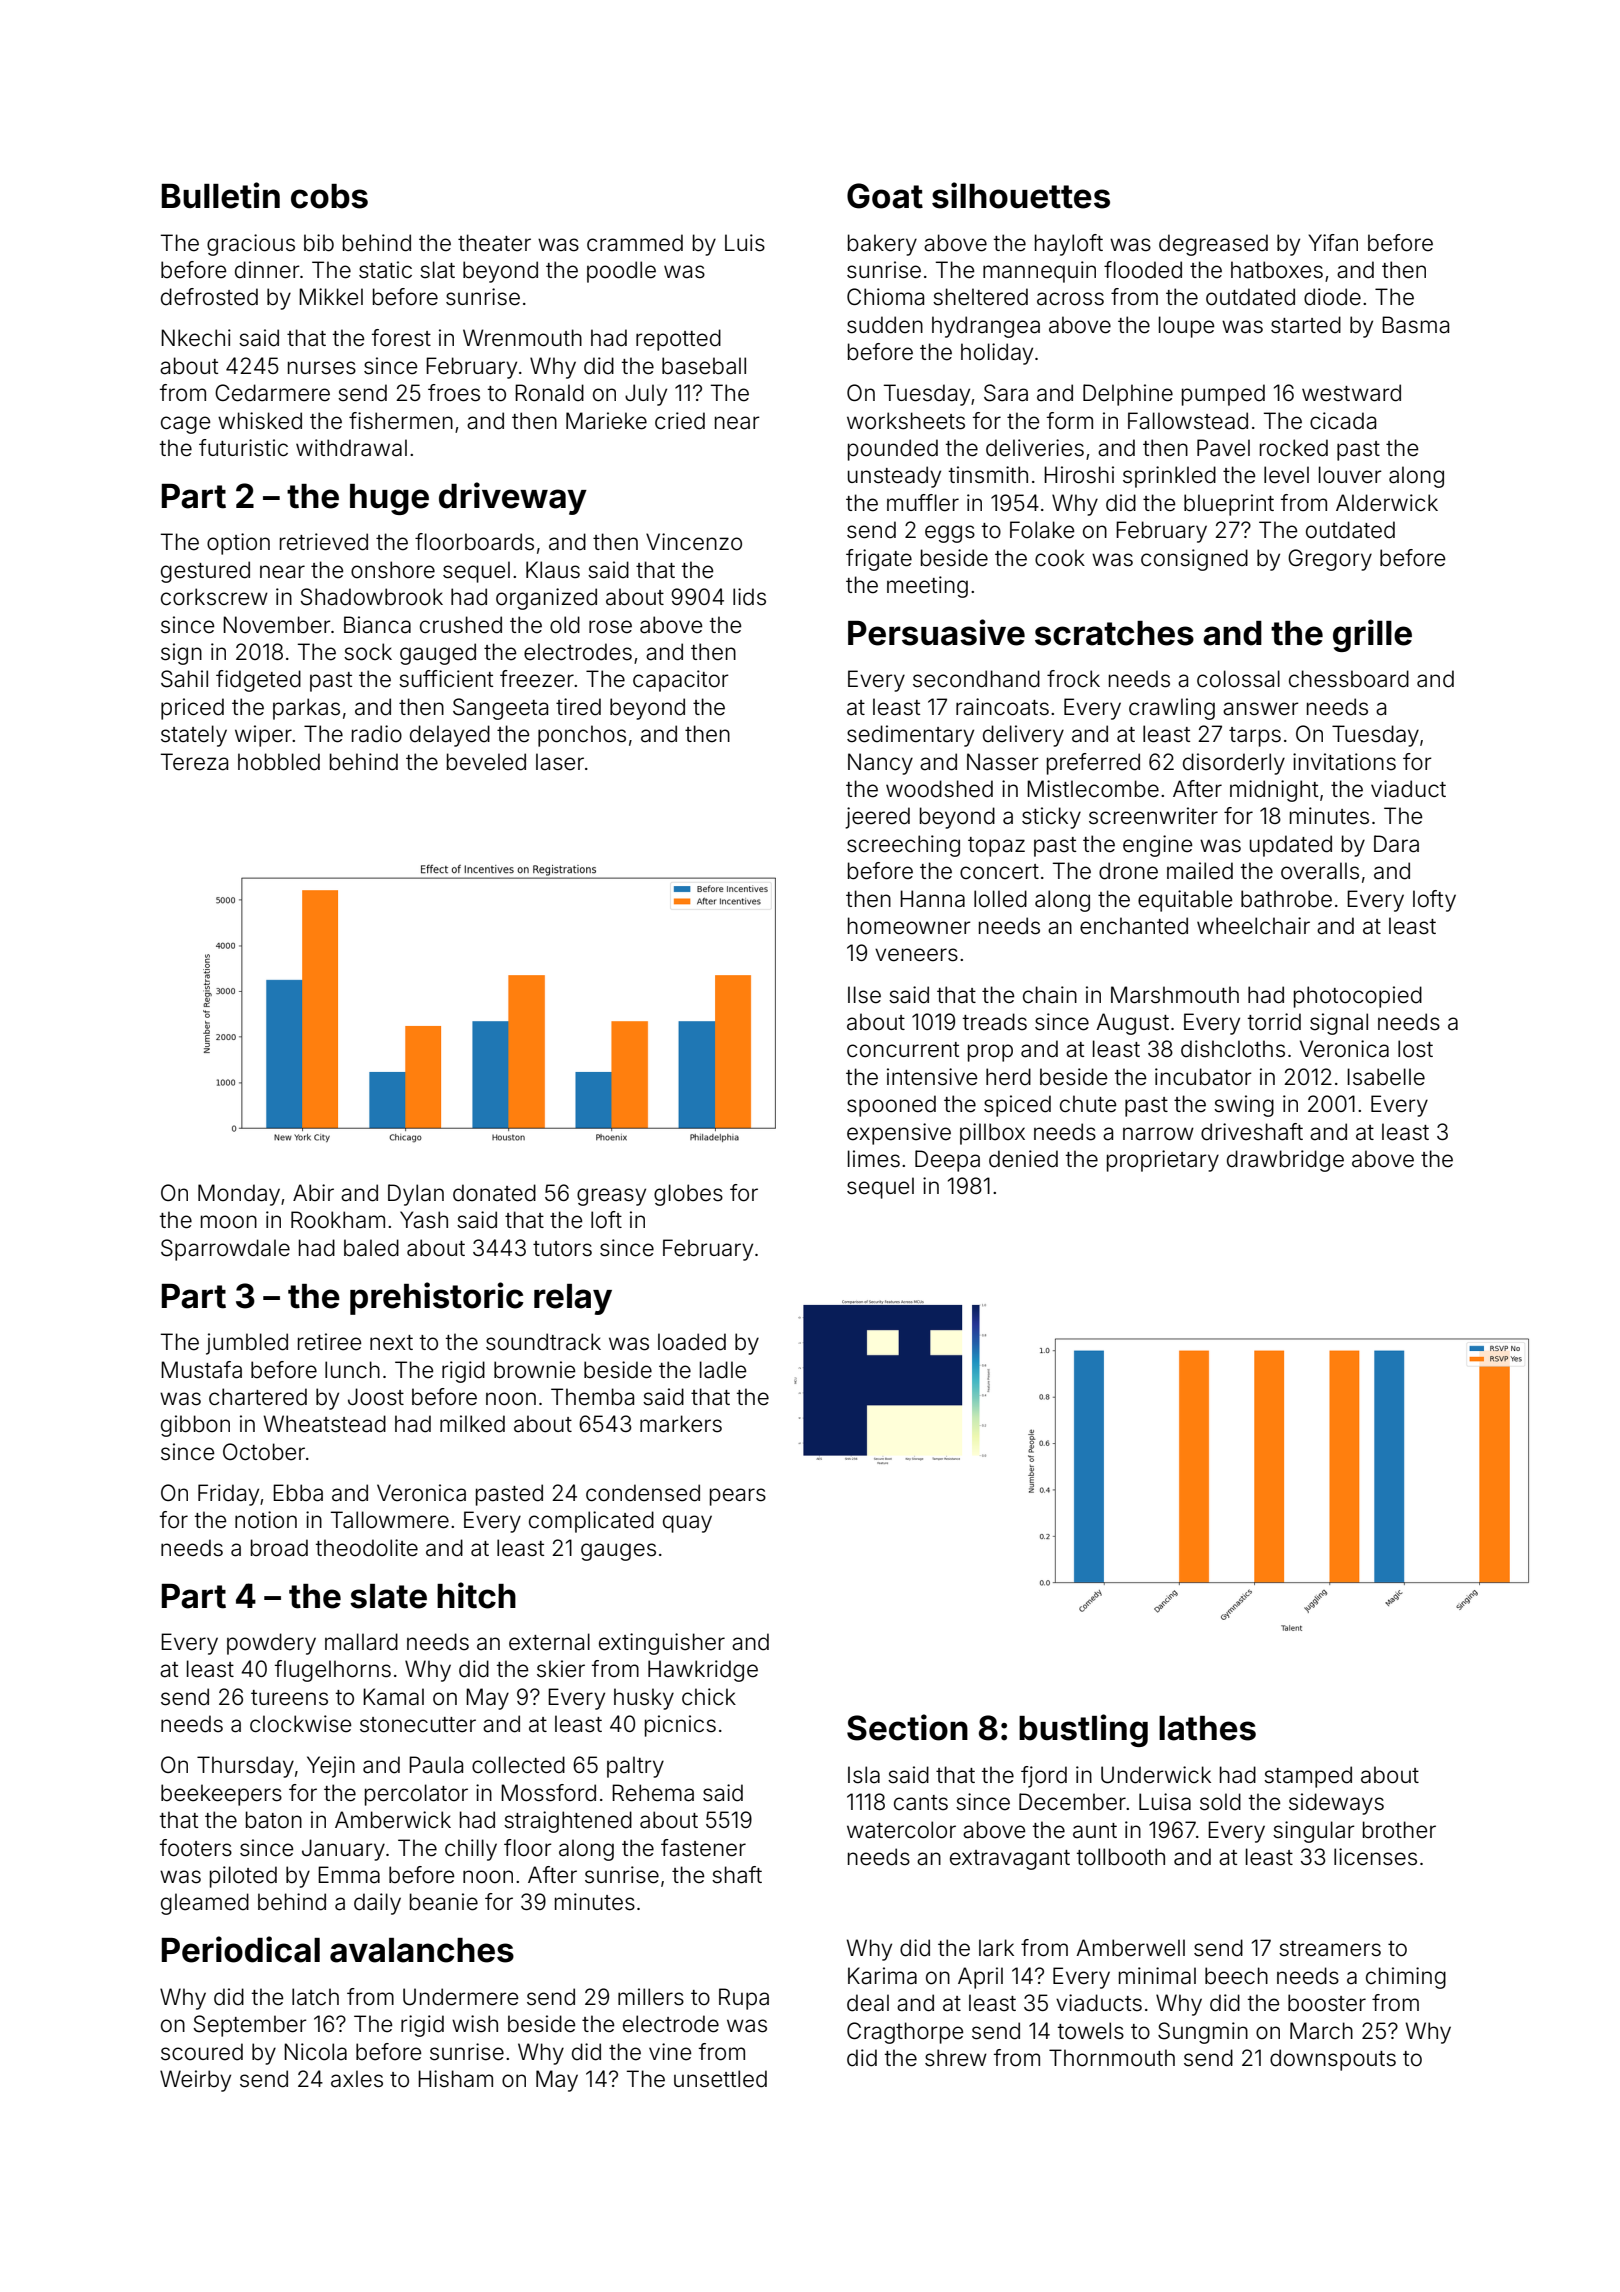 The width and height of the image is (1620, 2292). I want to click on Ebba, so click(298, 1493).
